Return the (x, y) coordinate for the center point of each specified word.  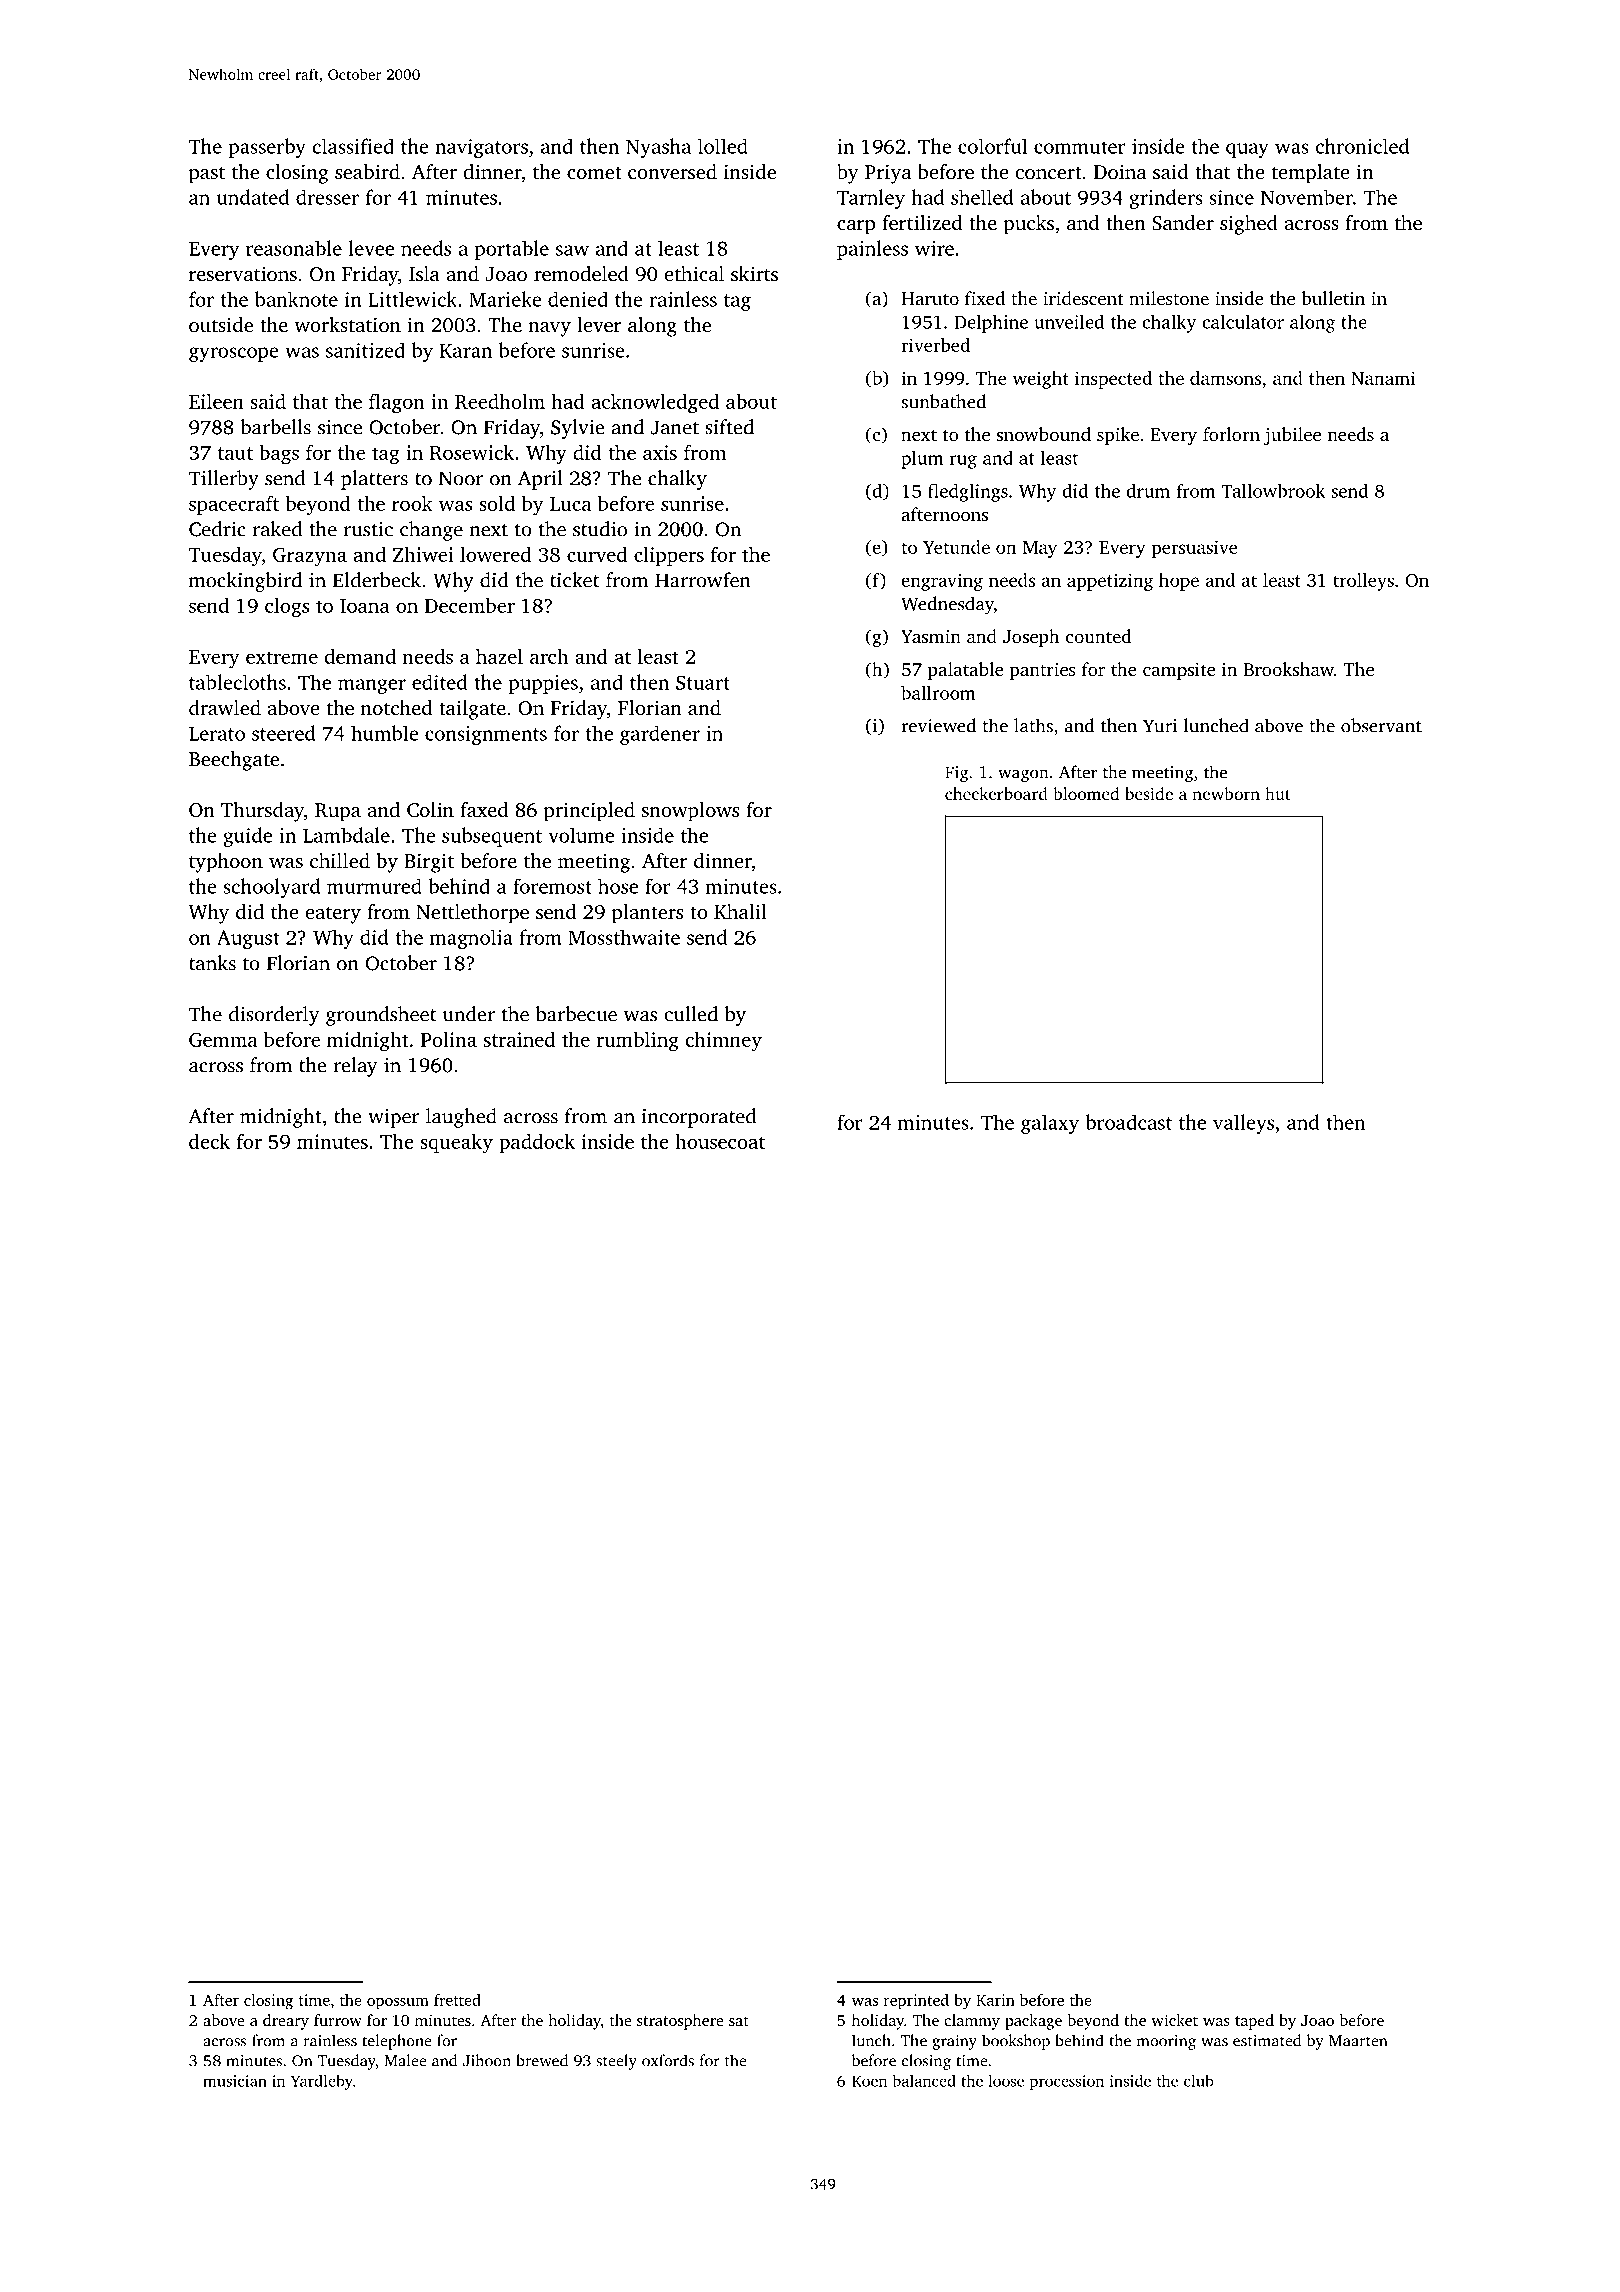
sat (739, 2021)
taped (1254, 2022)
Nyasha (658, 148)
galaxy (1050, 1124)
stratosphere (680, 2022)
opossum (398, 2004)
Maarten (1358, 2041)
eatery (333, 915)
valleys (1243, 1124)
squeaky (456, 1143)
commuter (1080, 147)
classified (353, 146)
